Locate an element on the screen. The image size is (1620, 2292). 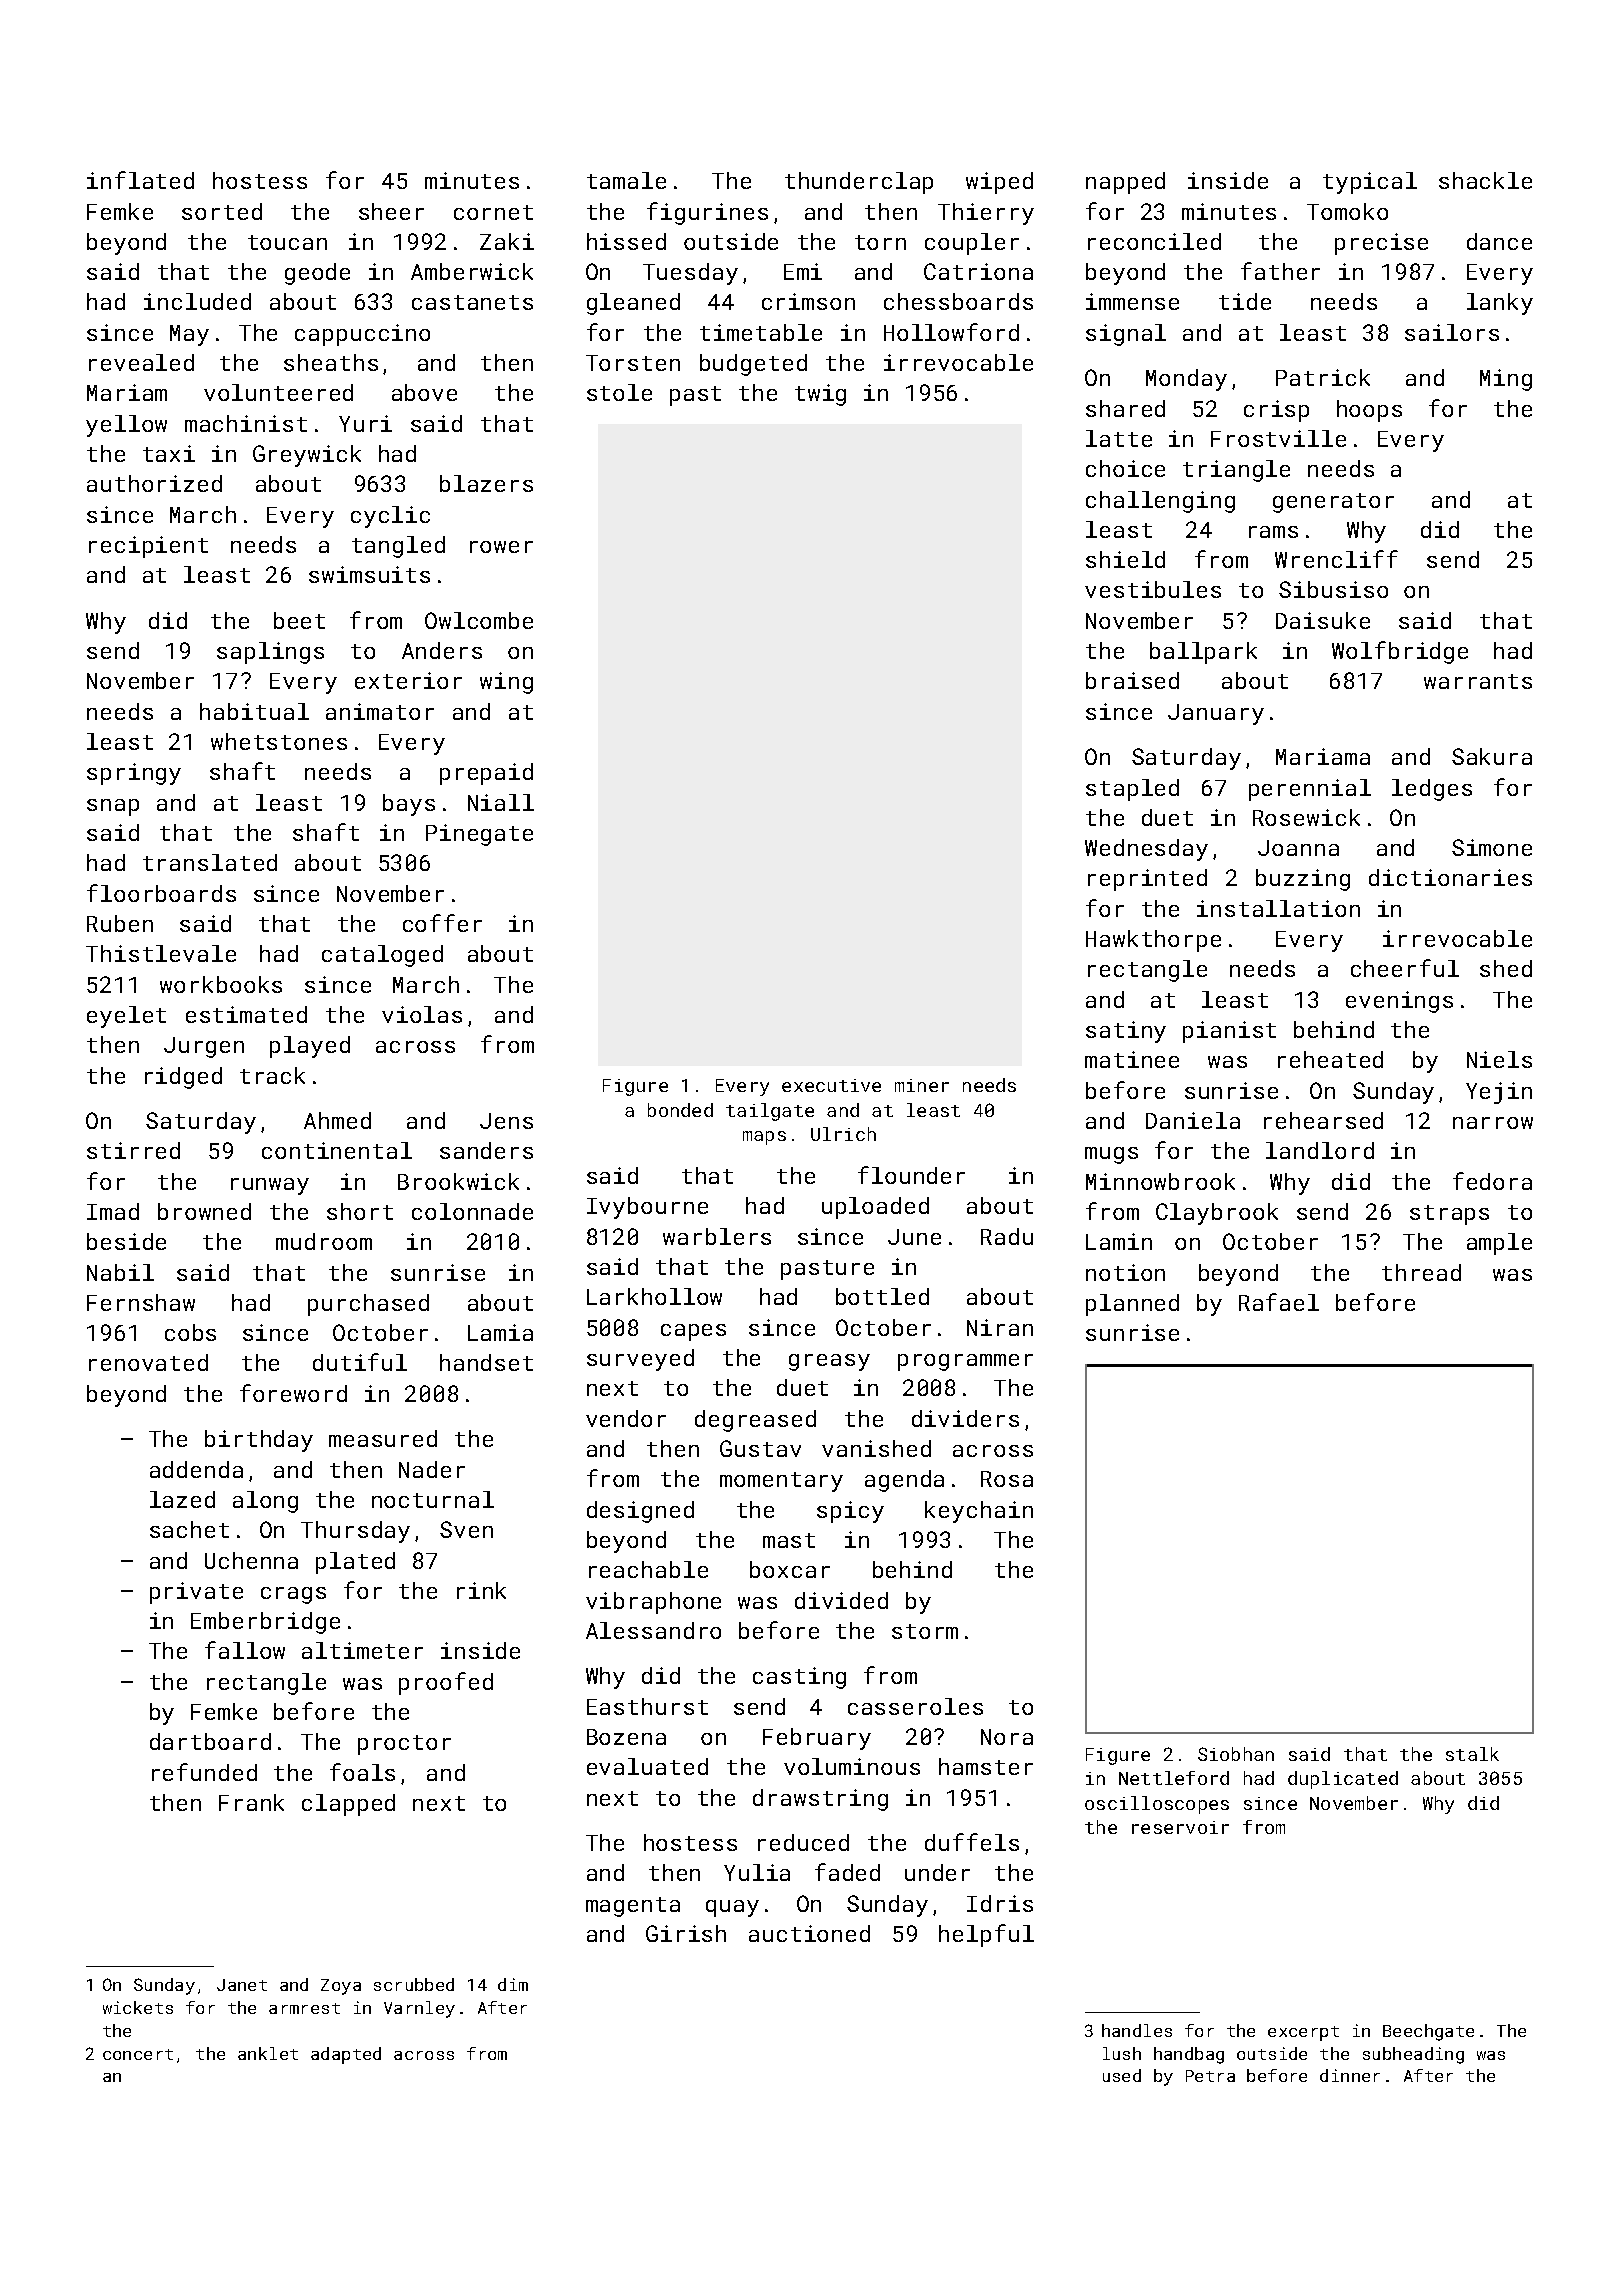
foreword is located at coordinates (293, 1393).
